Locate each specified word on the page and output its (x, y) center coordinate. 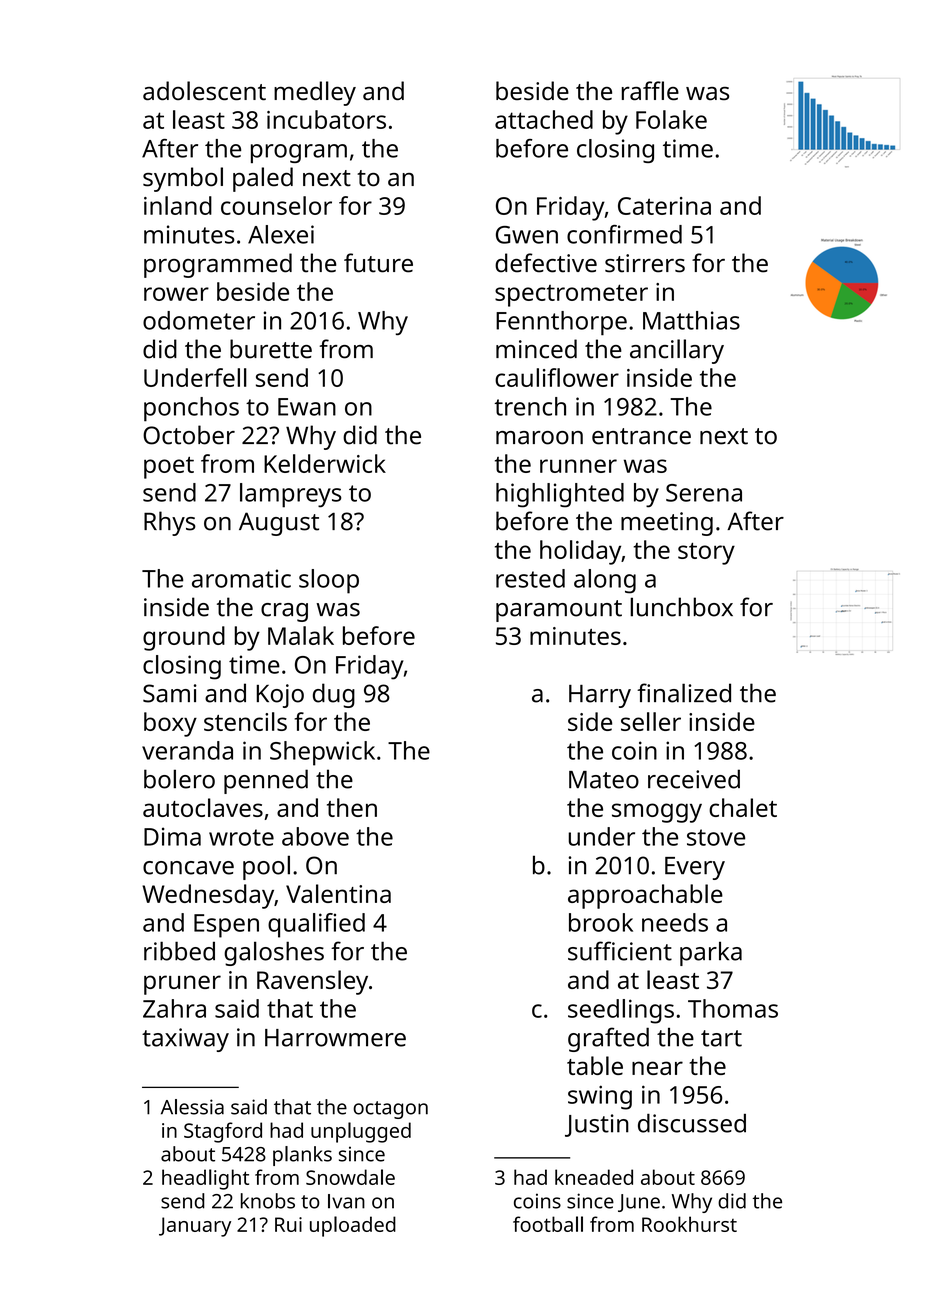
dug (334, 695)
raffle (650, 90)
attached (544, 119)
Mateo (604, 780)
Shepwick (322, 753)
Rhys (170, 523)
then (352, 807)
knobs (268, 1201)
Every (695, 868)
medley (315, 93)
